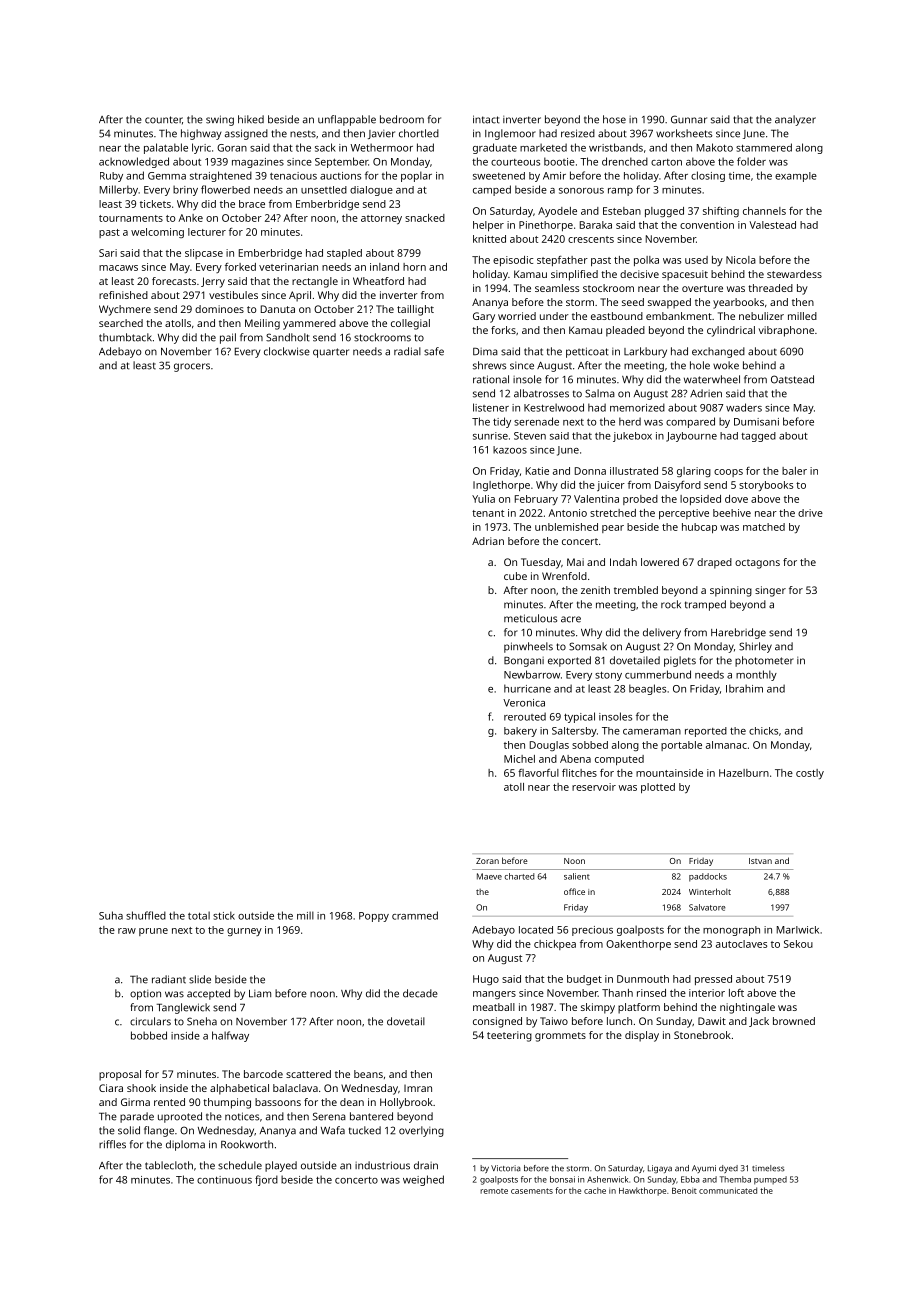 The image size is (924, 1308). What do you see at coordinates (770, 1180) in the page?
I see `pumped` at bounding box center [770, 1180].
